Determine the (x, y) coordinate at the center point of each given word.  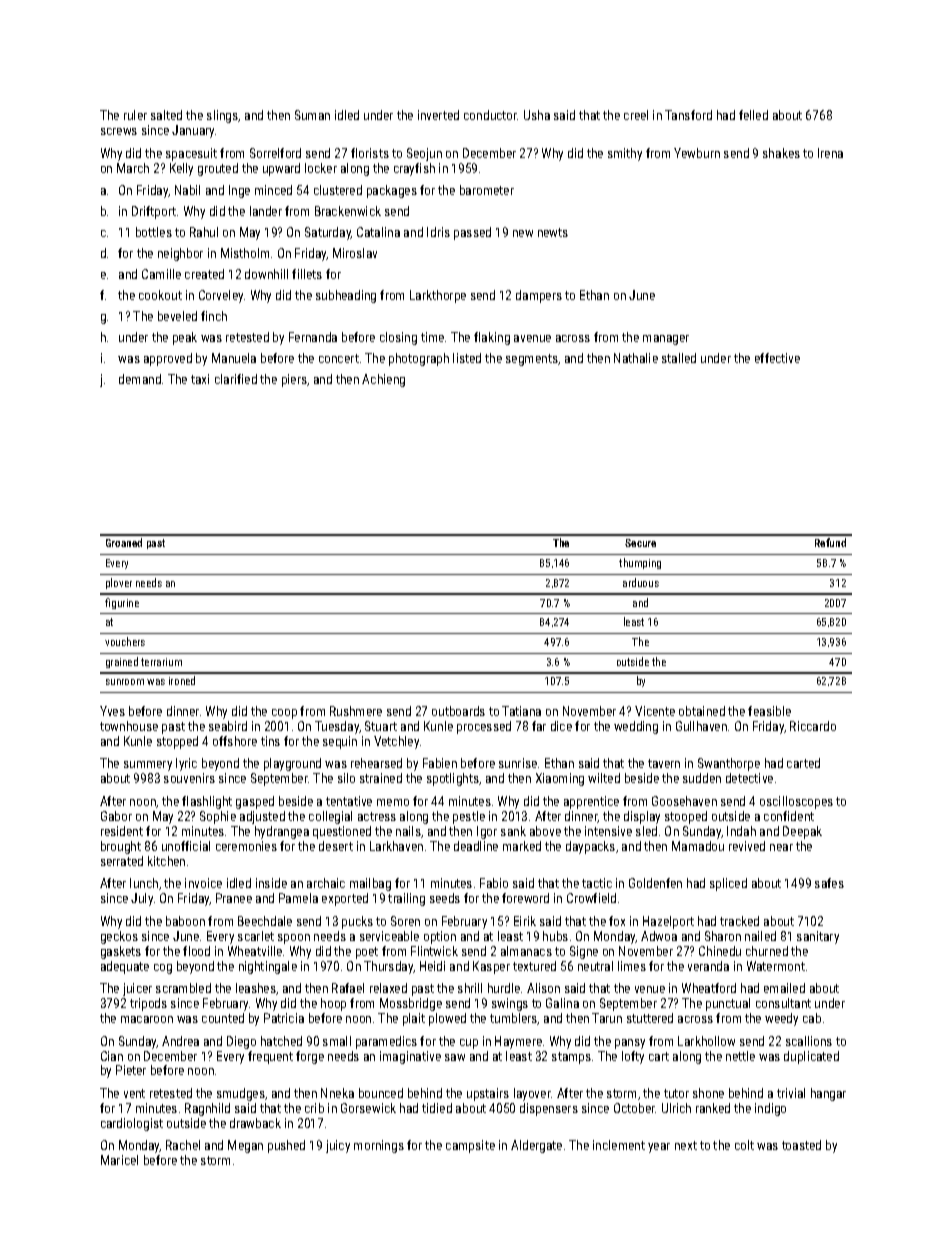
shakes (781, 153)
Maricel (119, 1160)
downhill (266, 274)
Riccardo (813, 726)
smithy (625, 154)
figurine (122, 603)
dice (561, 726)
